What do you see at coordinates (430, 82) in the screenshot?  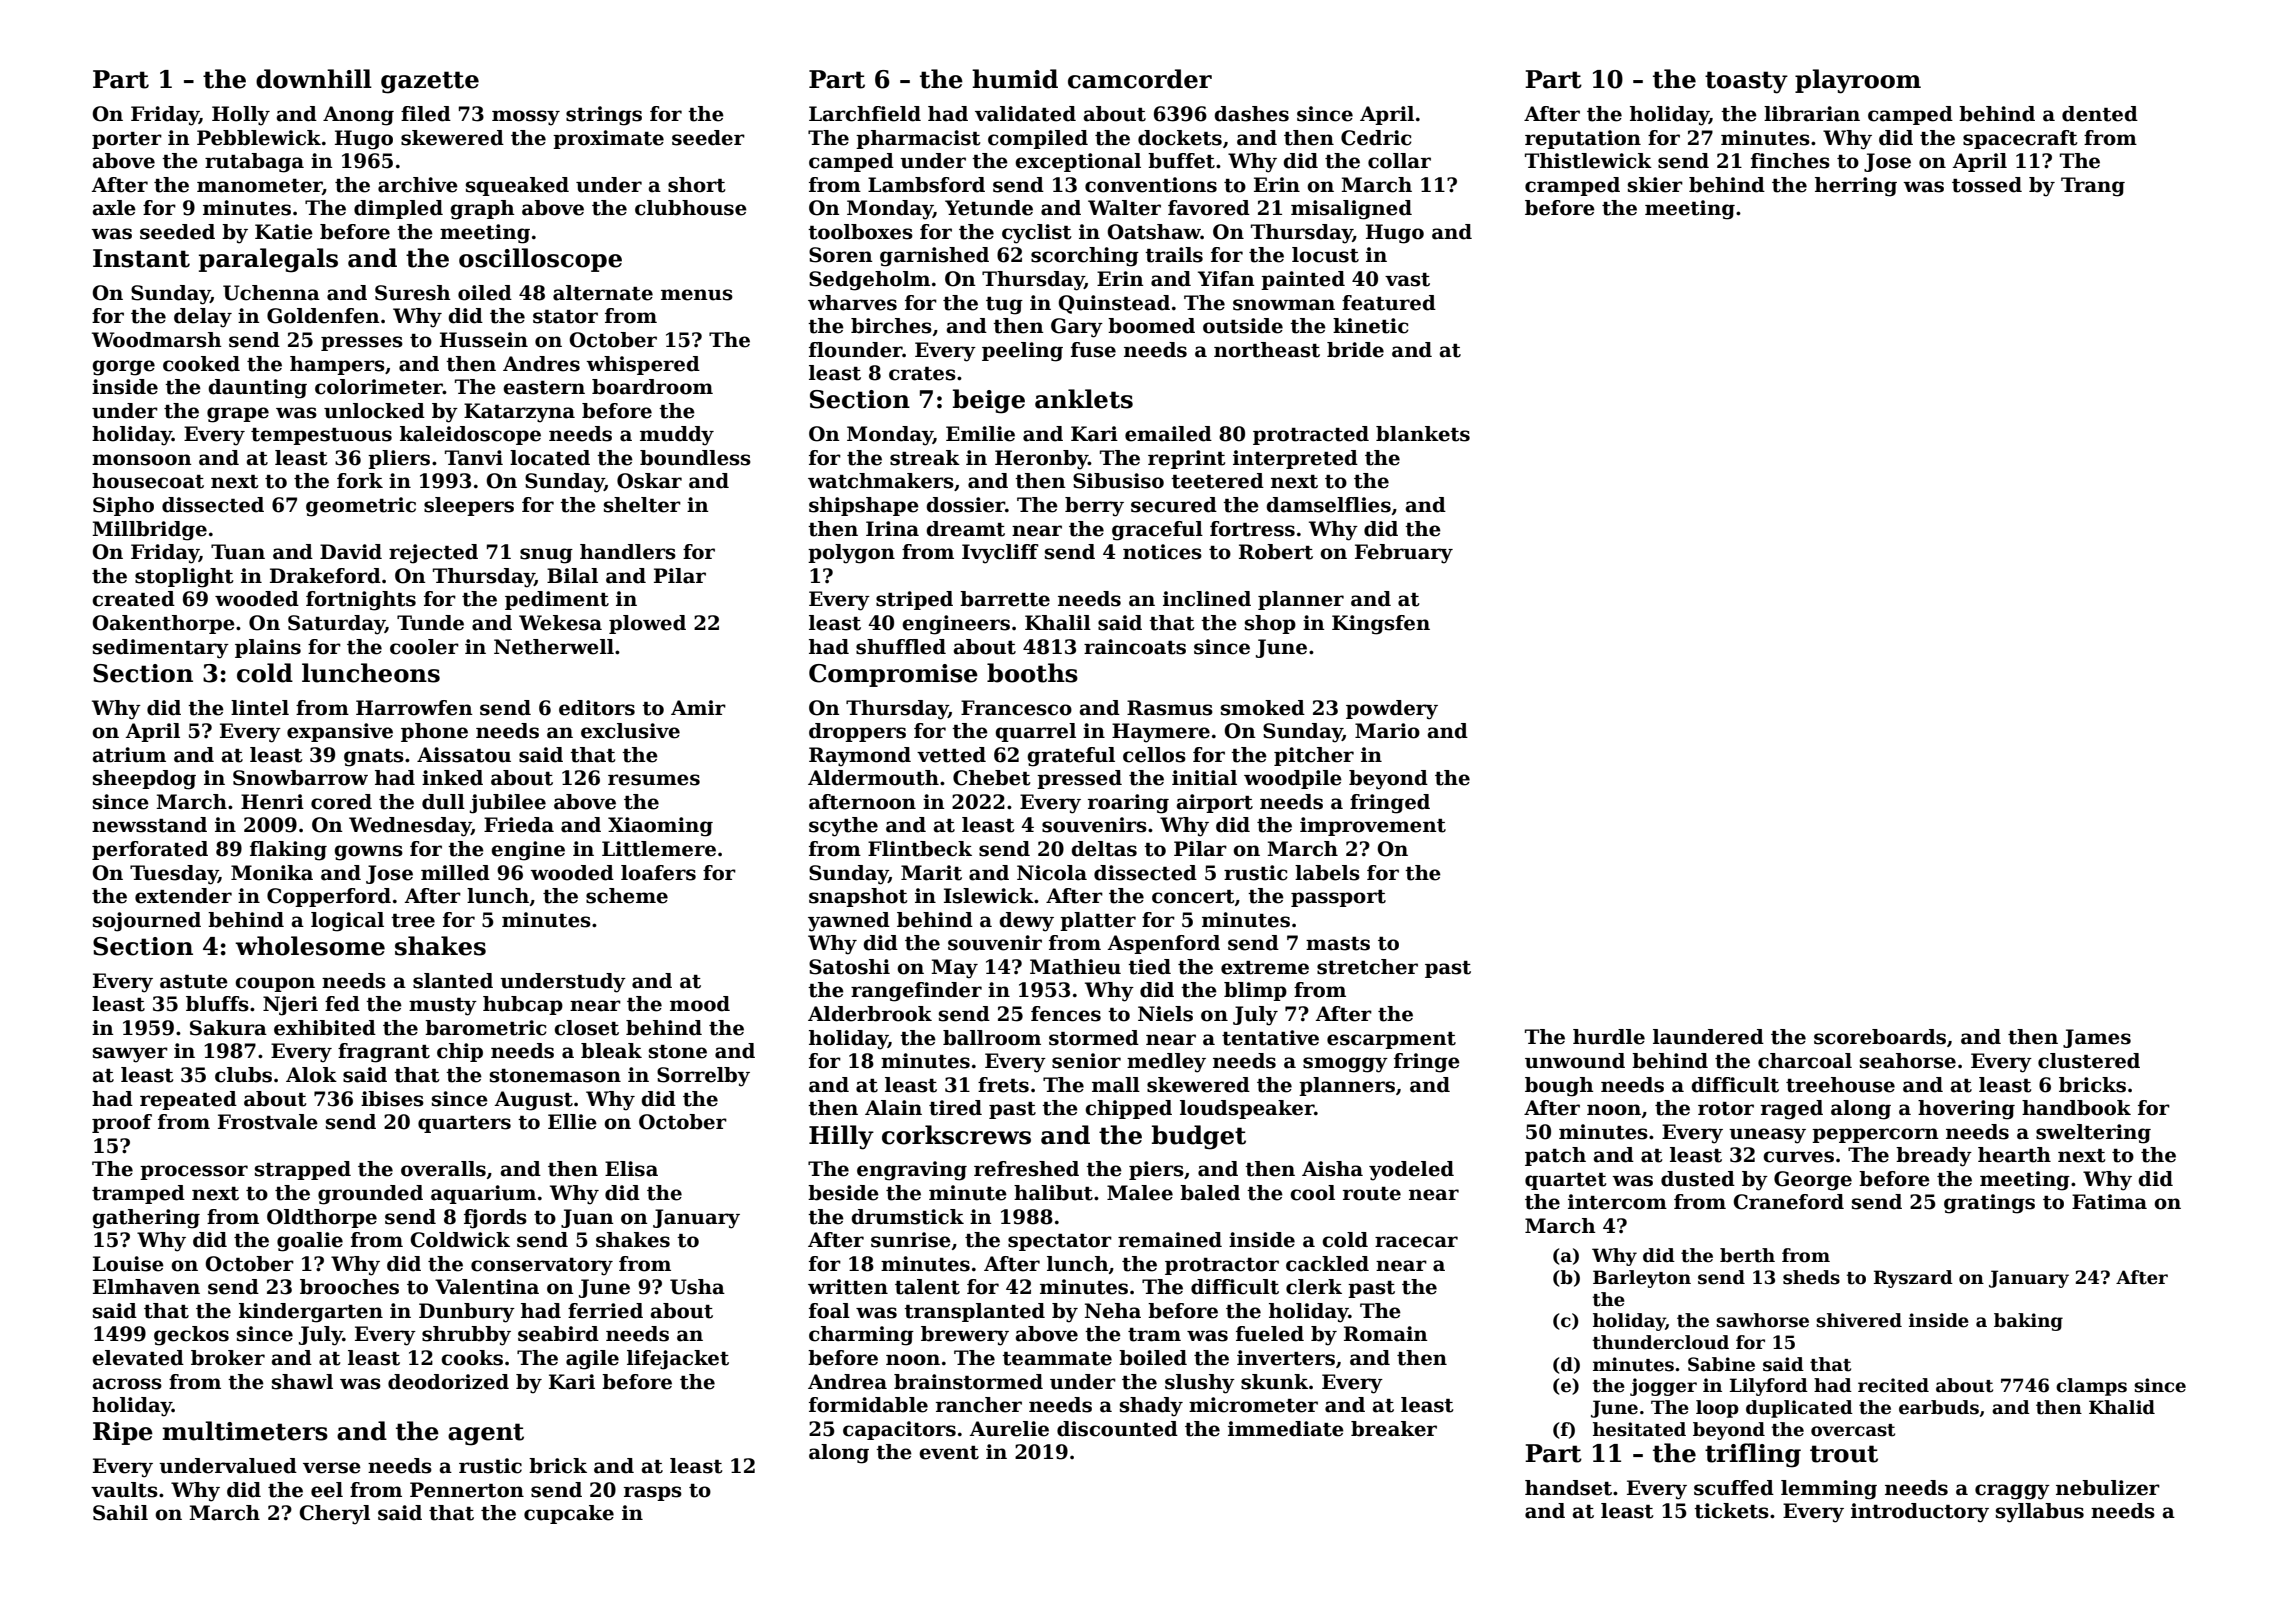 I see `gazette` at bounding box center [430, 82].
